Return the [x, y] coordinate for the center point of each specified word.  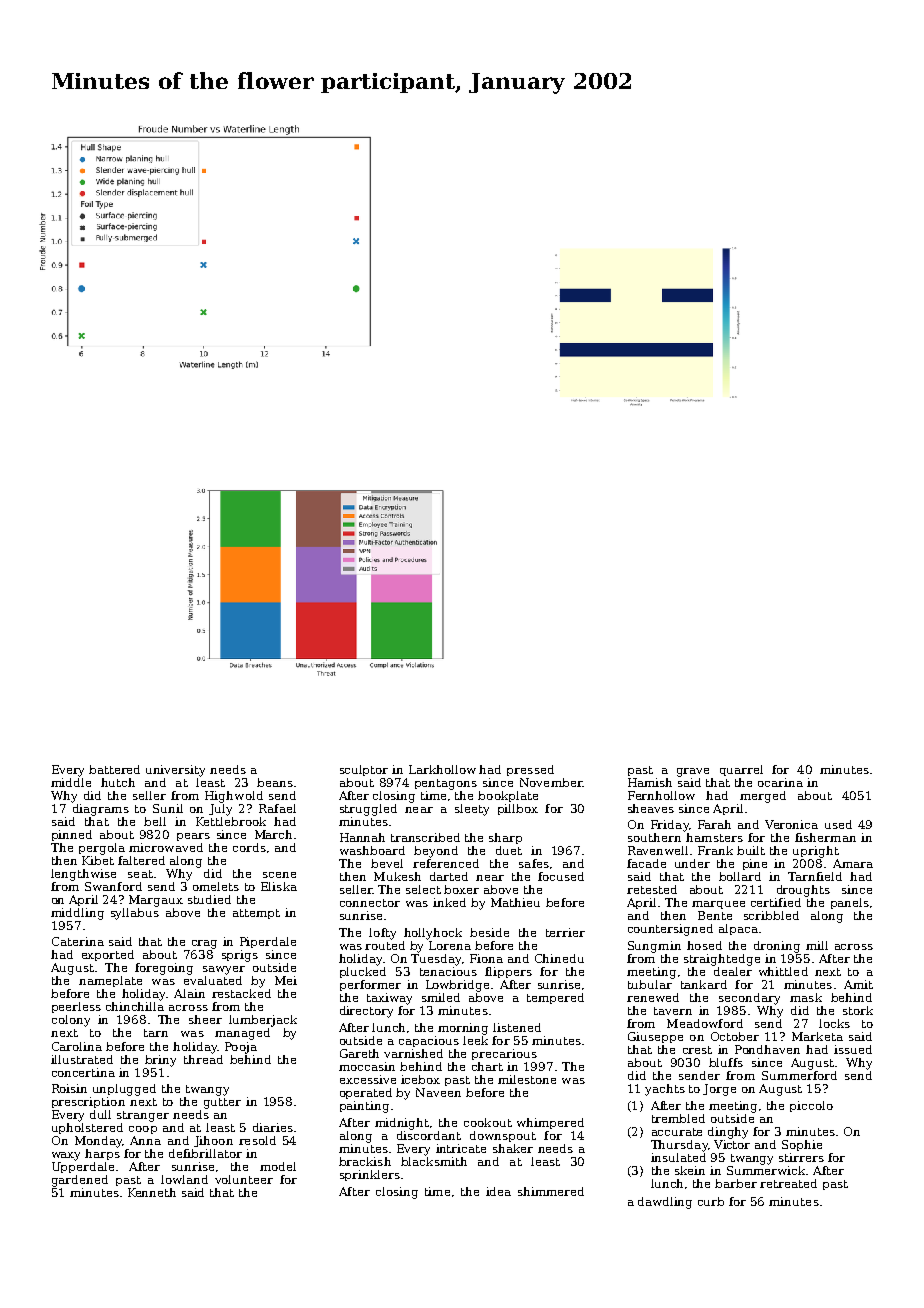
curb [711, 1201]
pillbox [518, 809]
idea [498, 1191]
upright [816, 852]
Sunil [168, 808]
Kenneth [152, 1192]
